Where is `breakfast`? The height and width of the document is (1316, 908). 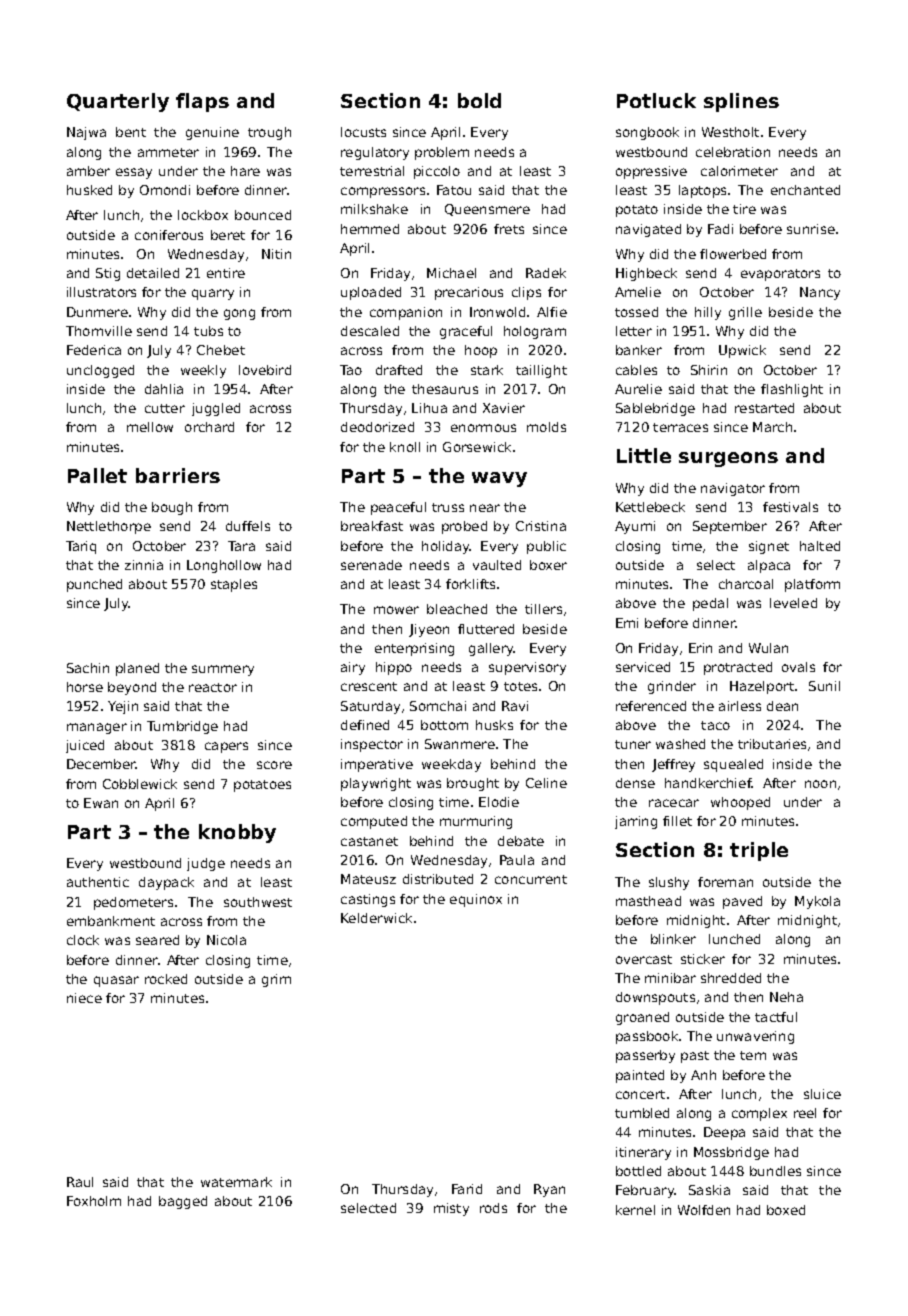
breakfast is located at coordinates (372, 526).
